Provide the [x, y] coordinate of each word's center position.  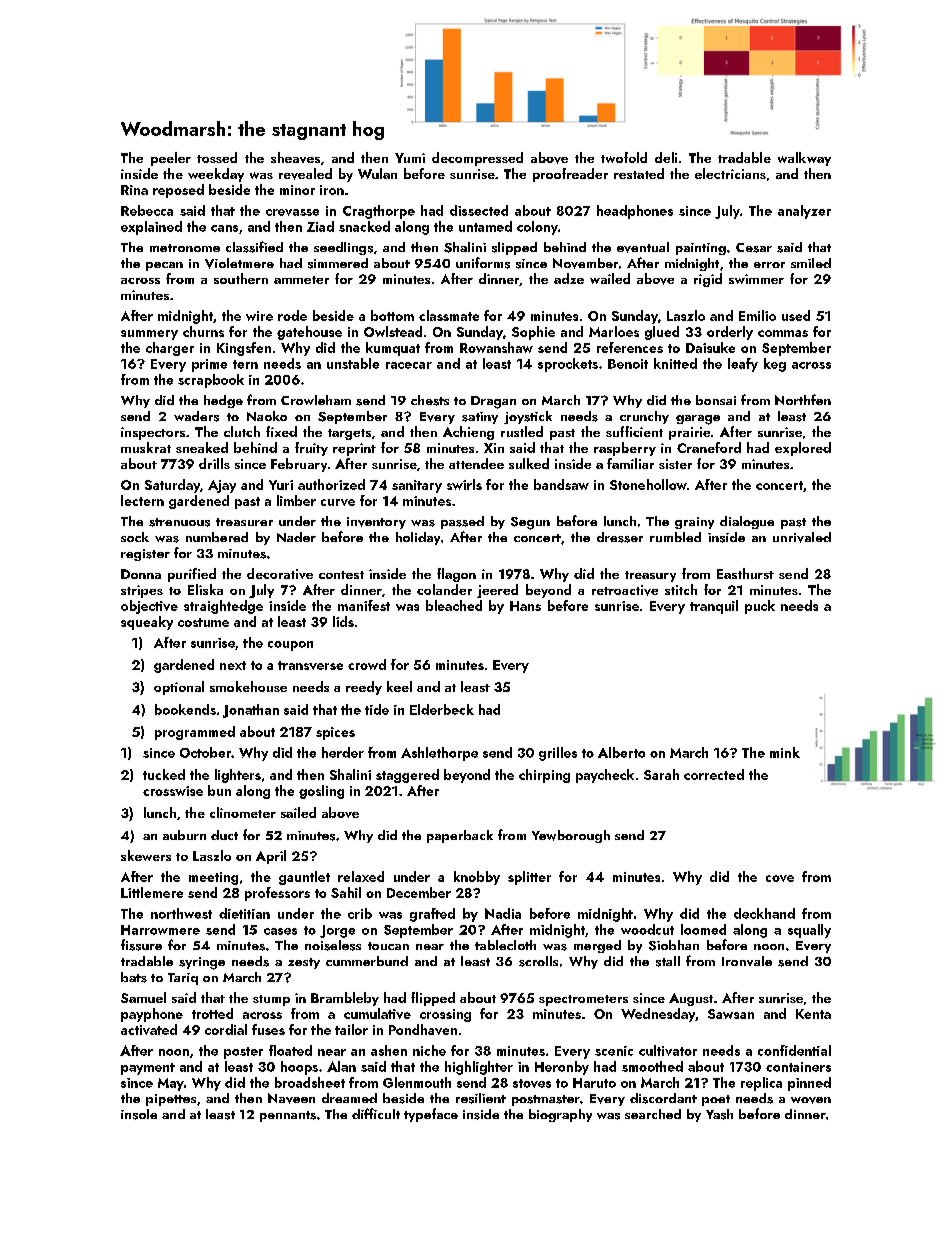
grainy [694, 523]
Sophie [533, 333]
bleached [454, 605]
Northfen [803, 399]
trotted [212, 1013]
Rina [134, 190]
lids [343, 621]
